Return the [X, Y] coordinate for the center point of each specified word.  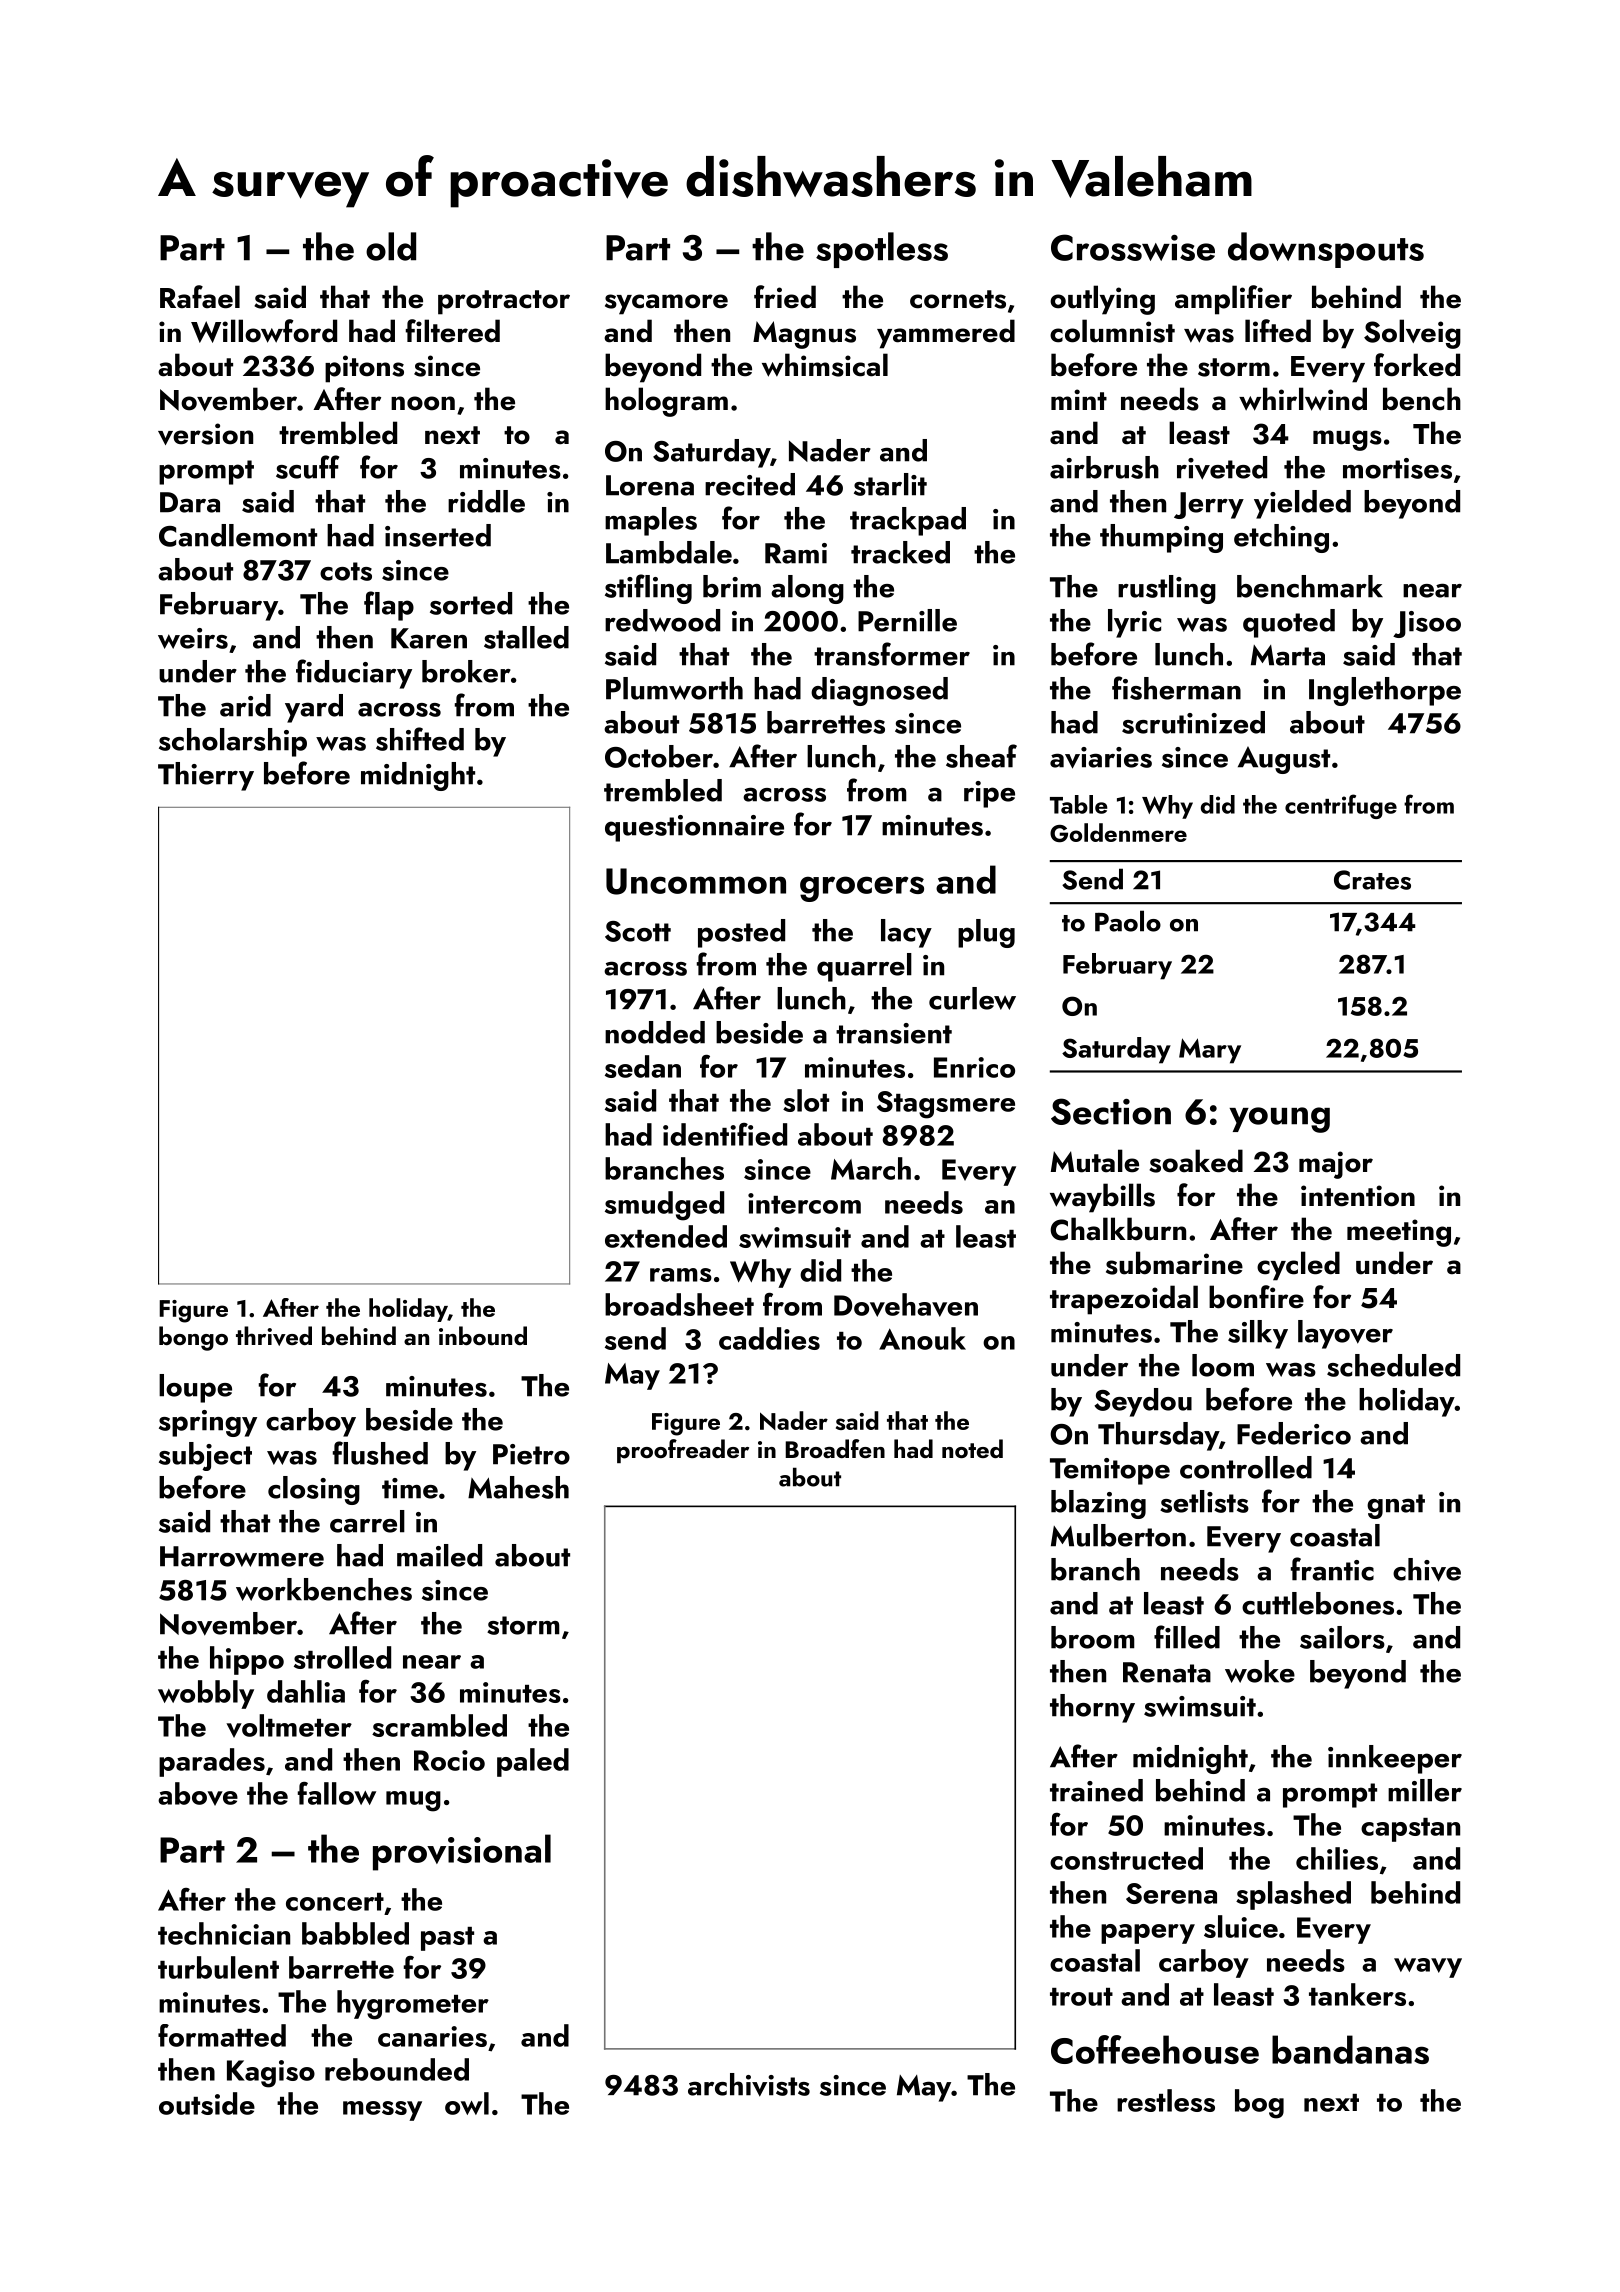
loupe [195, 1388]
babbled [355, 1933]
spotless [882, 250]
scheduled [1393, 1365]
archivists [749, 2085]
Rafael [200, 297]
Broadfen [835, 1448]
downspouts [1326, 250]
